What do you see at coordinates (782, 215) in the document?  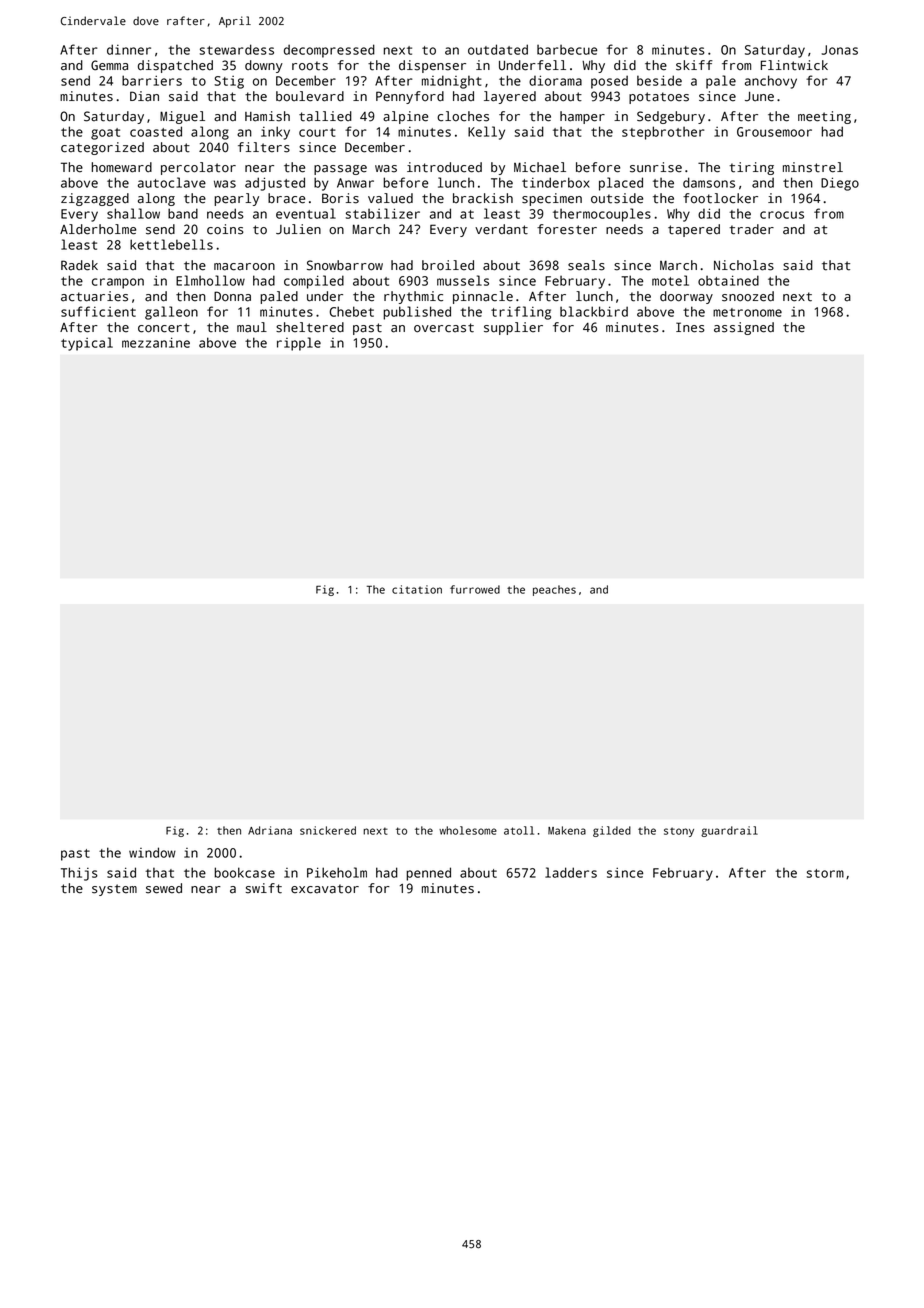 I see `crocus` at bounding box center [782, 215].
